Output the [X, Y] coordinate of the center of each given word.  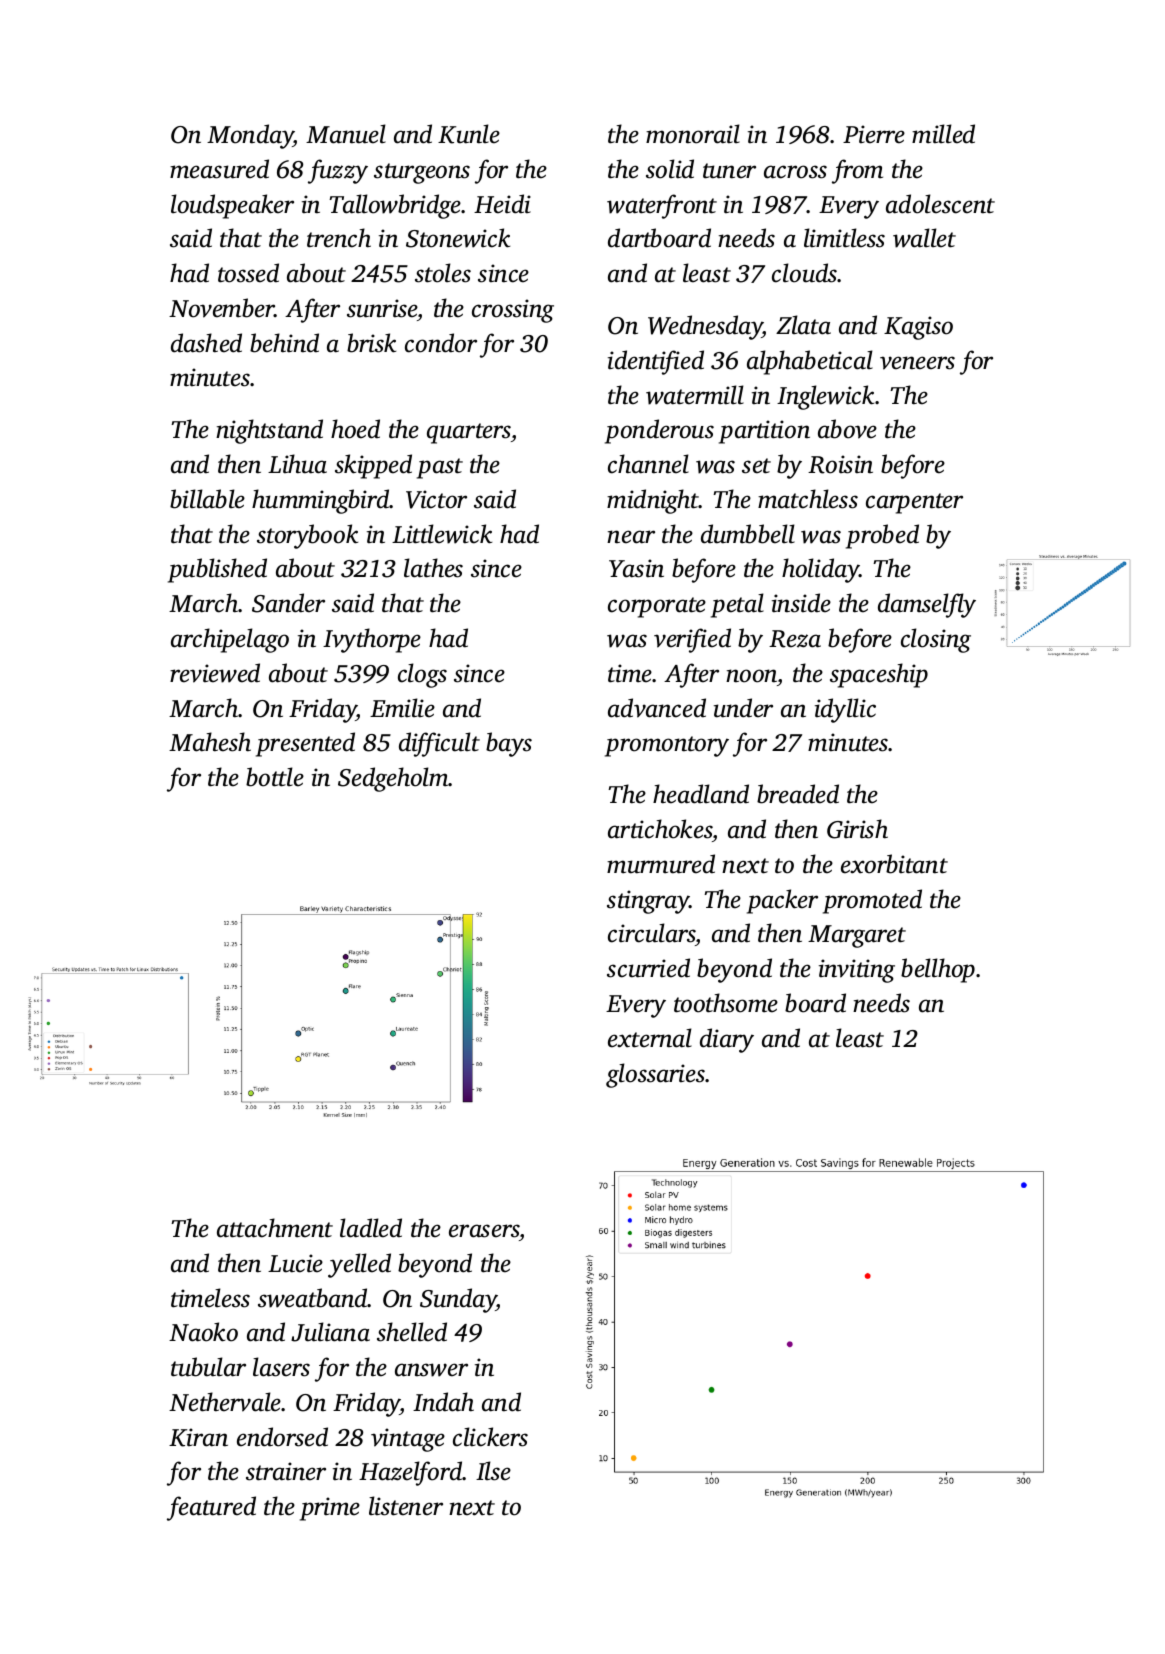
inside [801, 603]
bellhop [938, 970]
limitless [844, 238]
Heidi [502, 204]
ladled [371, 1228]
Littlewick [442, 534]
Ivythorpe [372, 640]
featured [211, 1508]
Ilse [493, 1471]
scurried [648, 968]
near [631, 537]
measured [219, 169]
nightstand [269, 431]
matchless [808, 499]
